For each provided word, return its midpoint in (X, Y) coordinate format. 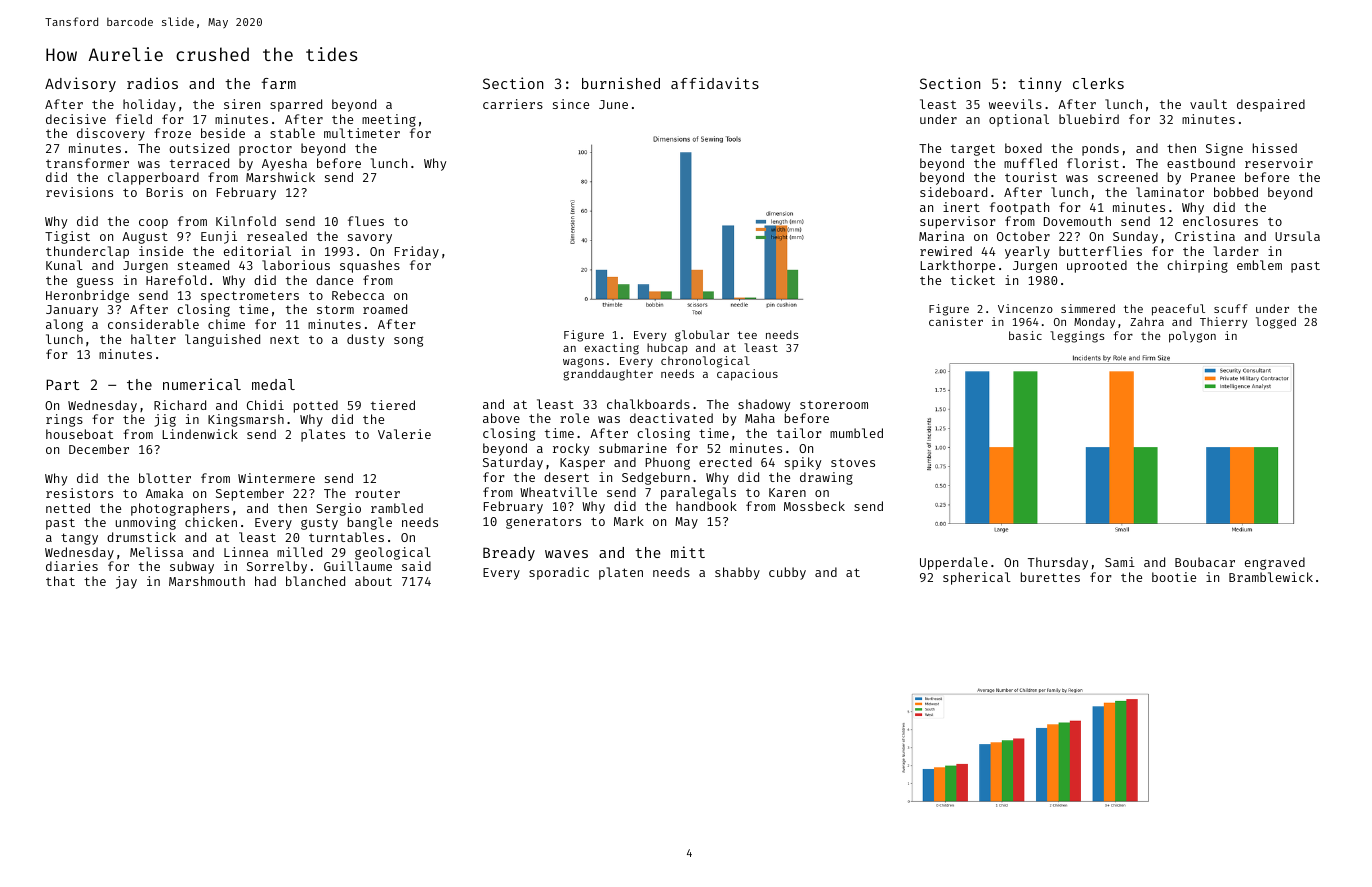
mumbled (856, 433)
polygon (1192, 337)
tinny (1040, 84)
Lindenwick (200, 434)
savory (370, 239)
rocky (571, 449)
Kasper (582, 464)
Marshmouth (207, 581)
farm (278, 83)
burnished (621, 83)
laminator (1170, 192)
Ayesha (284, 164)
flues (366, 221)
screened (1128, 177)
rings (64, 420)
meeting (389, 120)
